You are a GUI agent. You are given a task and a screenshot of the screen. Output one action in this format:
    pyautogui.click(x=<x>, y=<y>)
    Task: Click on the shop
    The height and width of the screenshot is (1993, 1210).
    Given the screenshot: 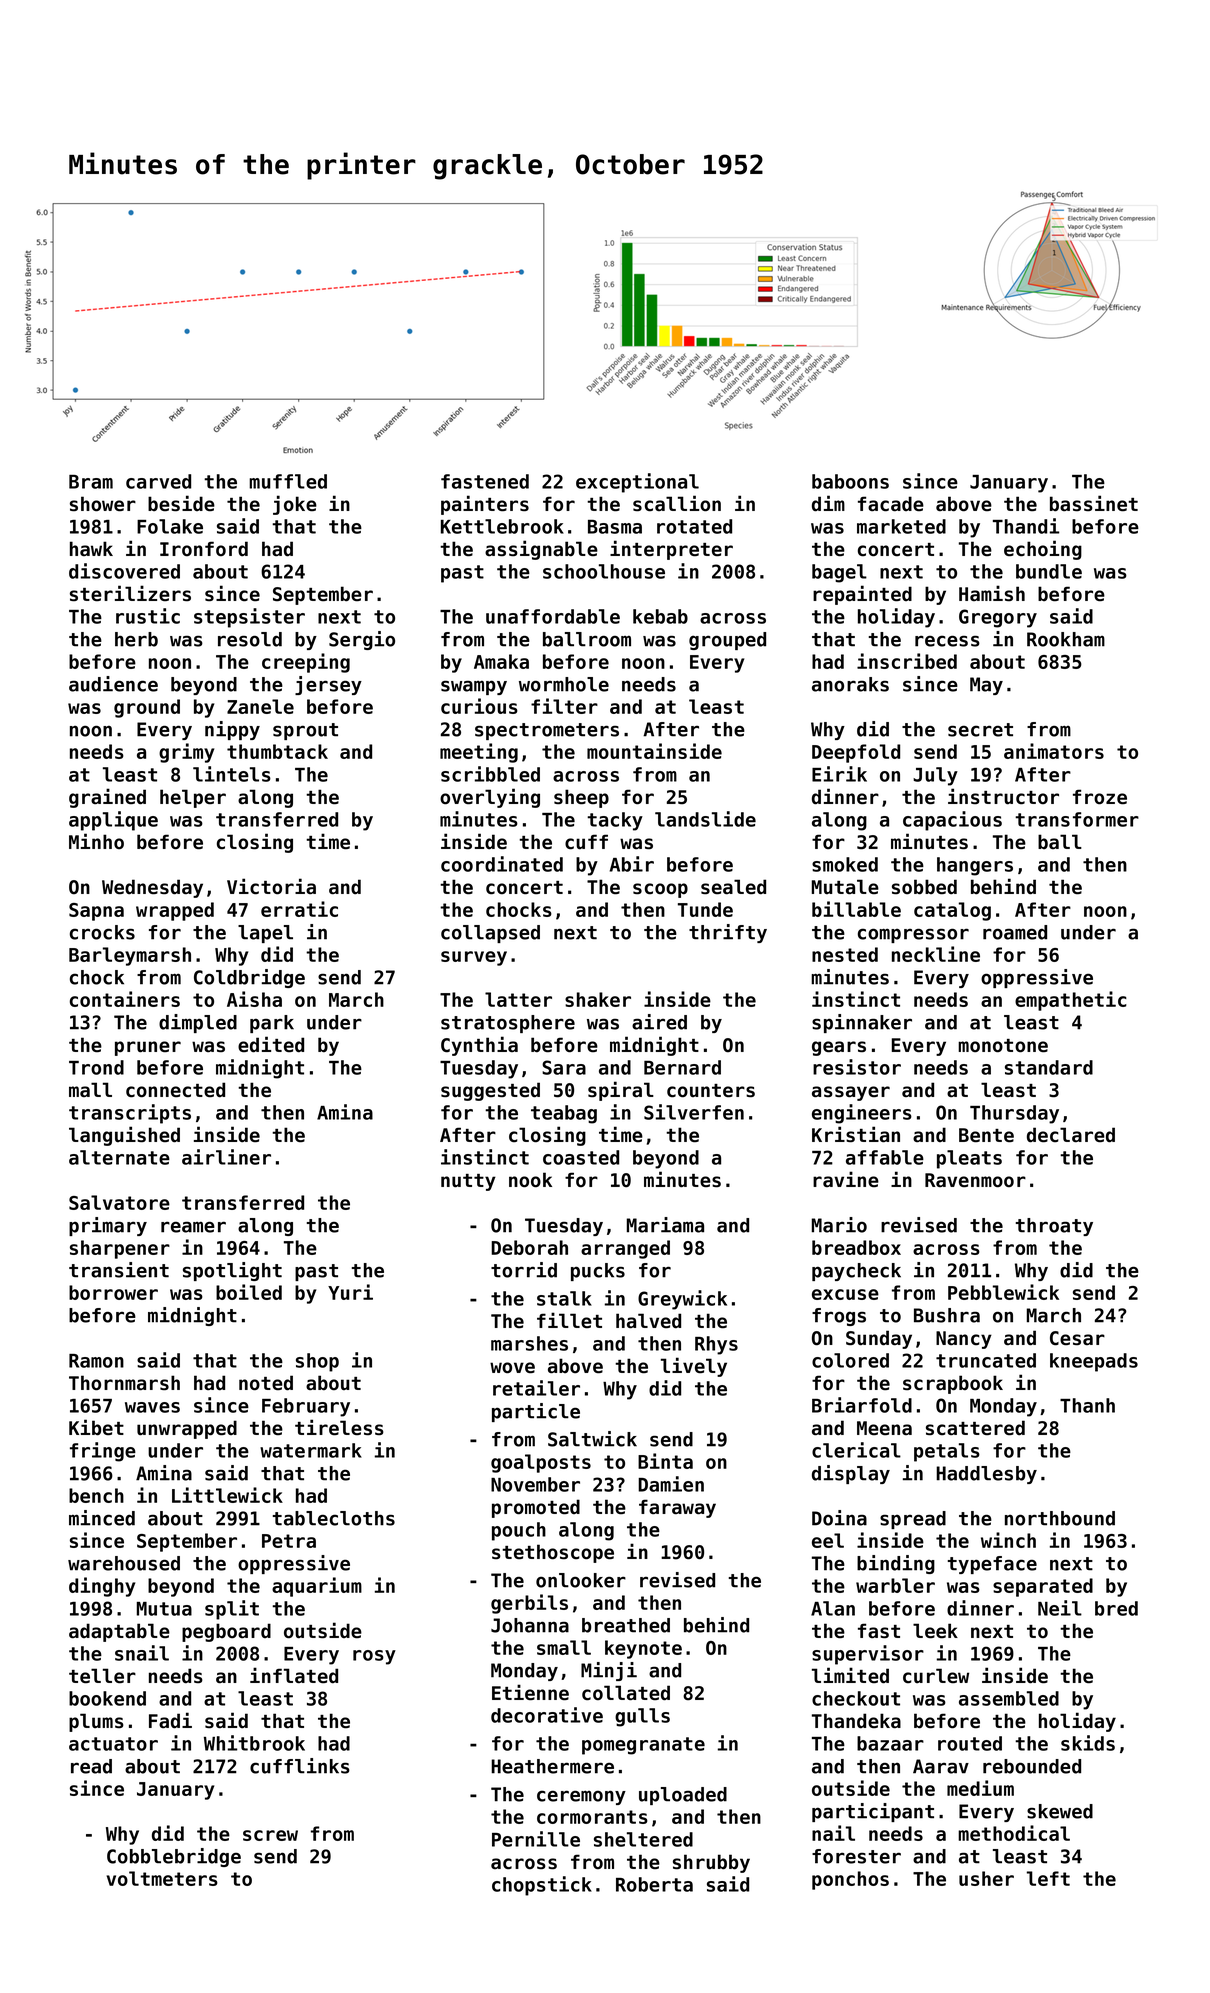 What is the action you would take?
    pyautogui.click(x=317, y=1362)
